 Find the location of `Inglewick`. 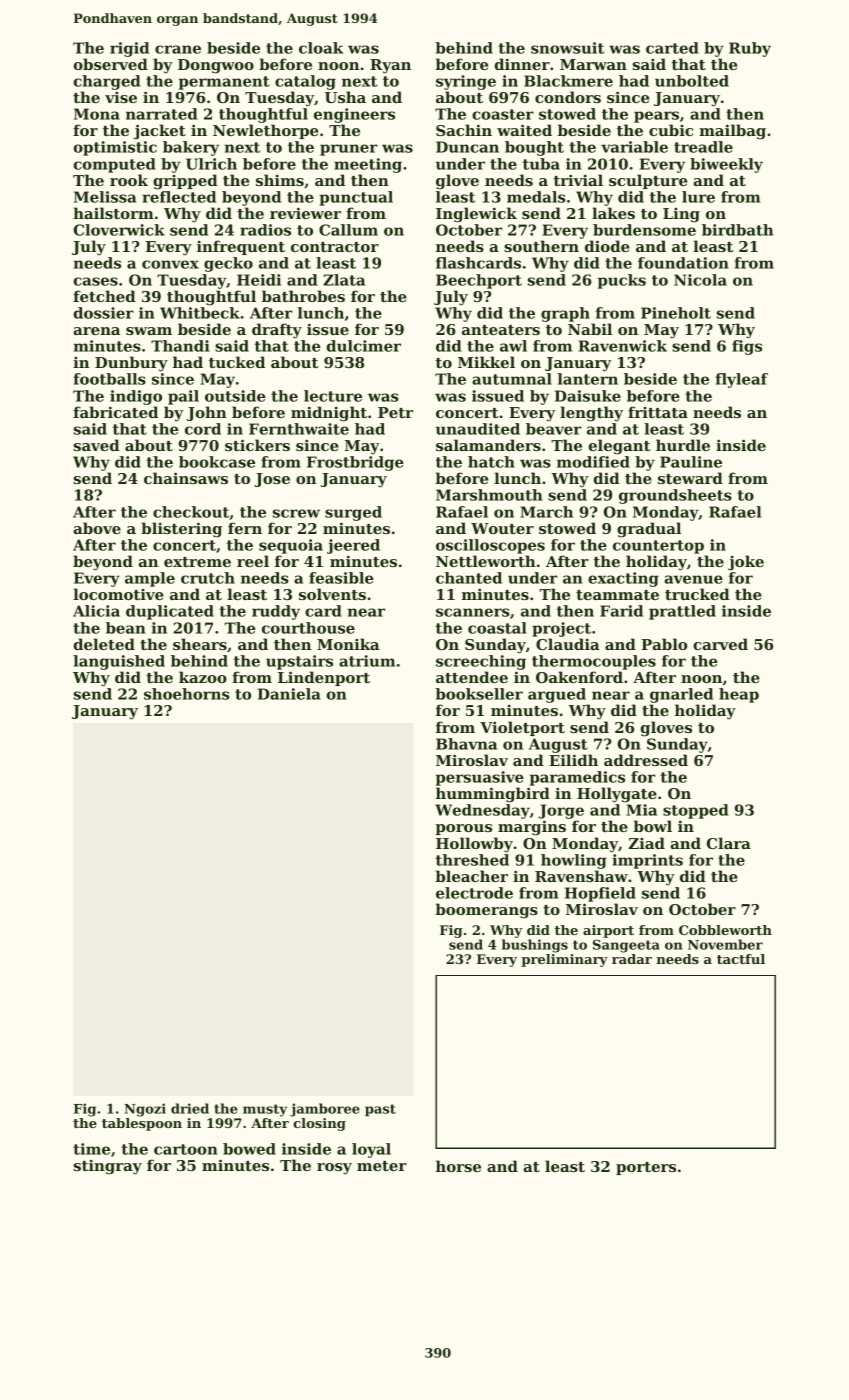

Inglewick is located at coordinates (476, 215).
